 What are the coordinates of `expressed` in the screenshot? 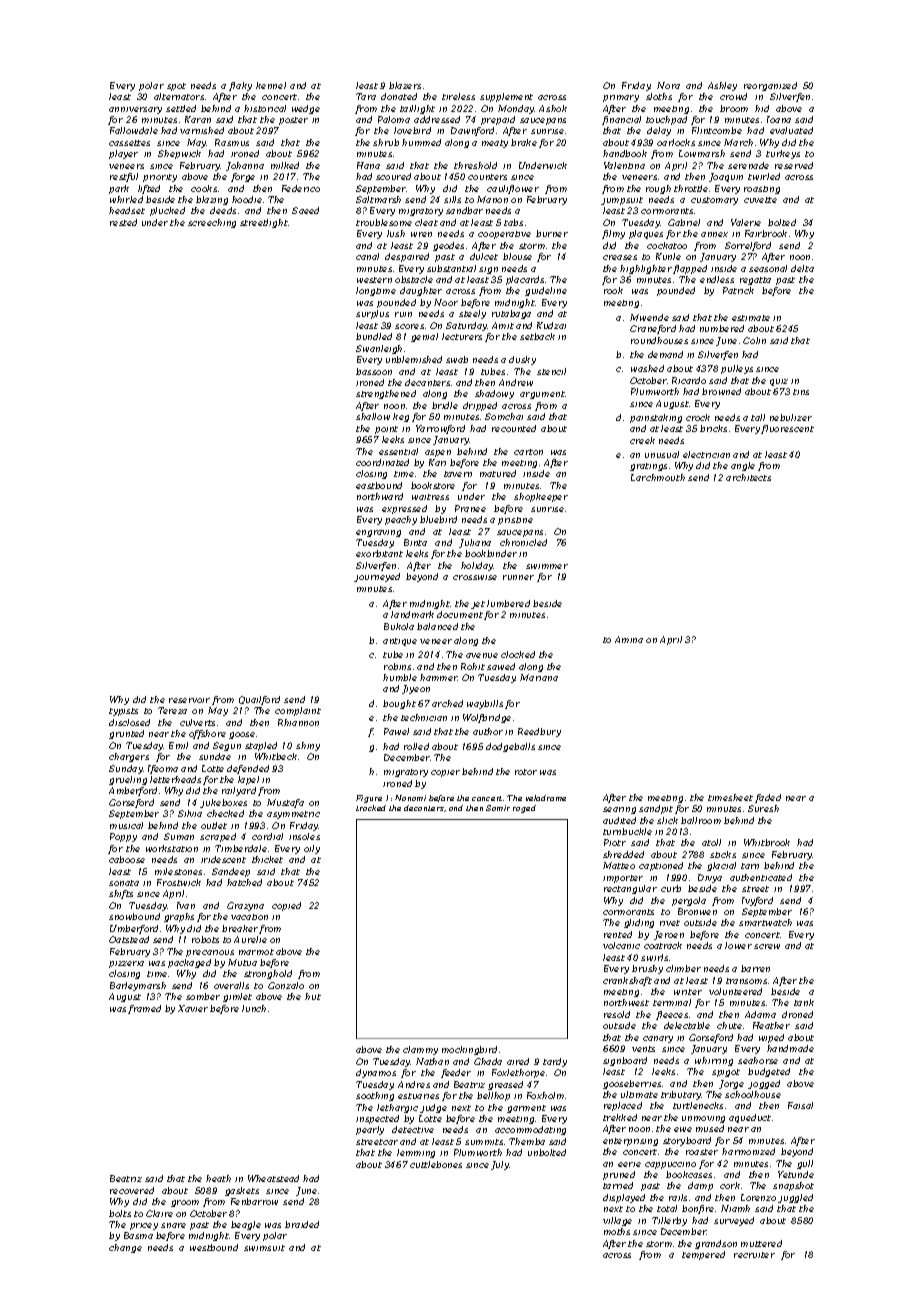 It's located at (404, 509).
